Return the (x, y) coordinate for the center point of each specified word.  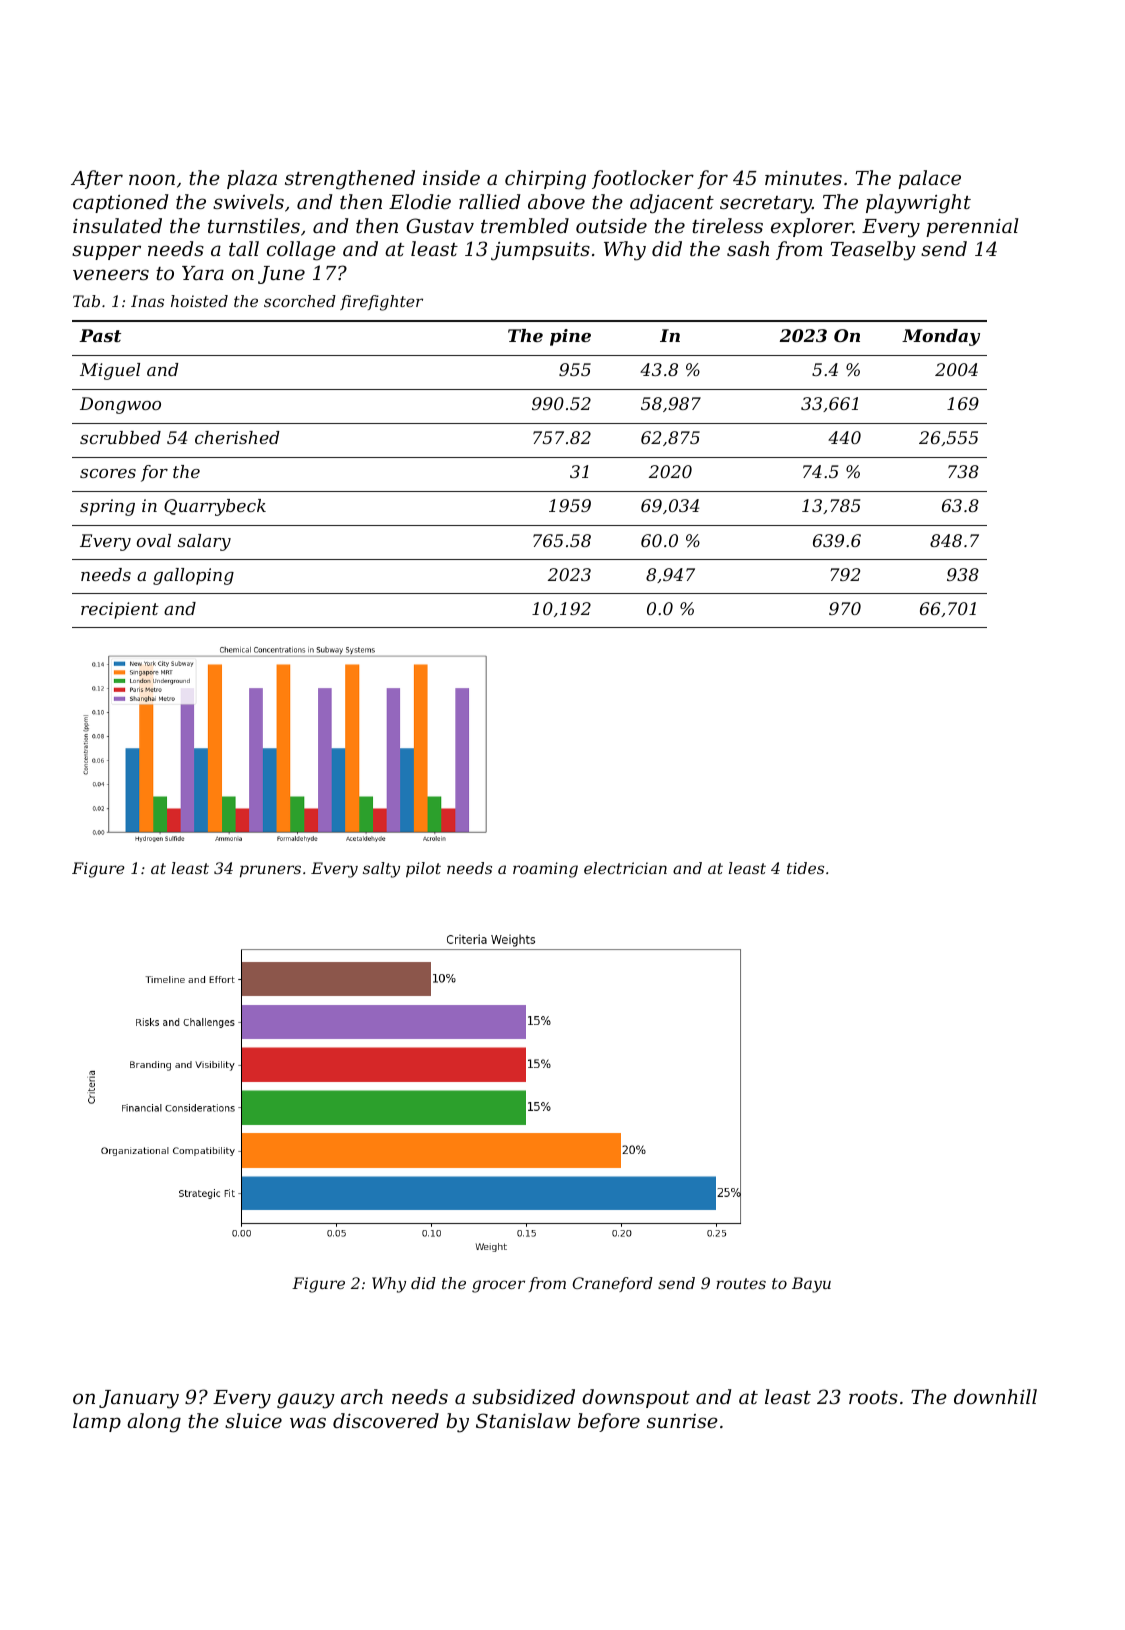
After (97, 179)
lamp (97, 1422)
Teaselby (873, 251)
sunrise (682, 1421)
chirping (545, 180)
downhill (995, 1396)
